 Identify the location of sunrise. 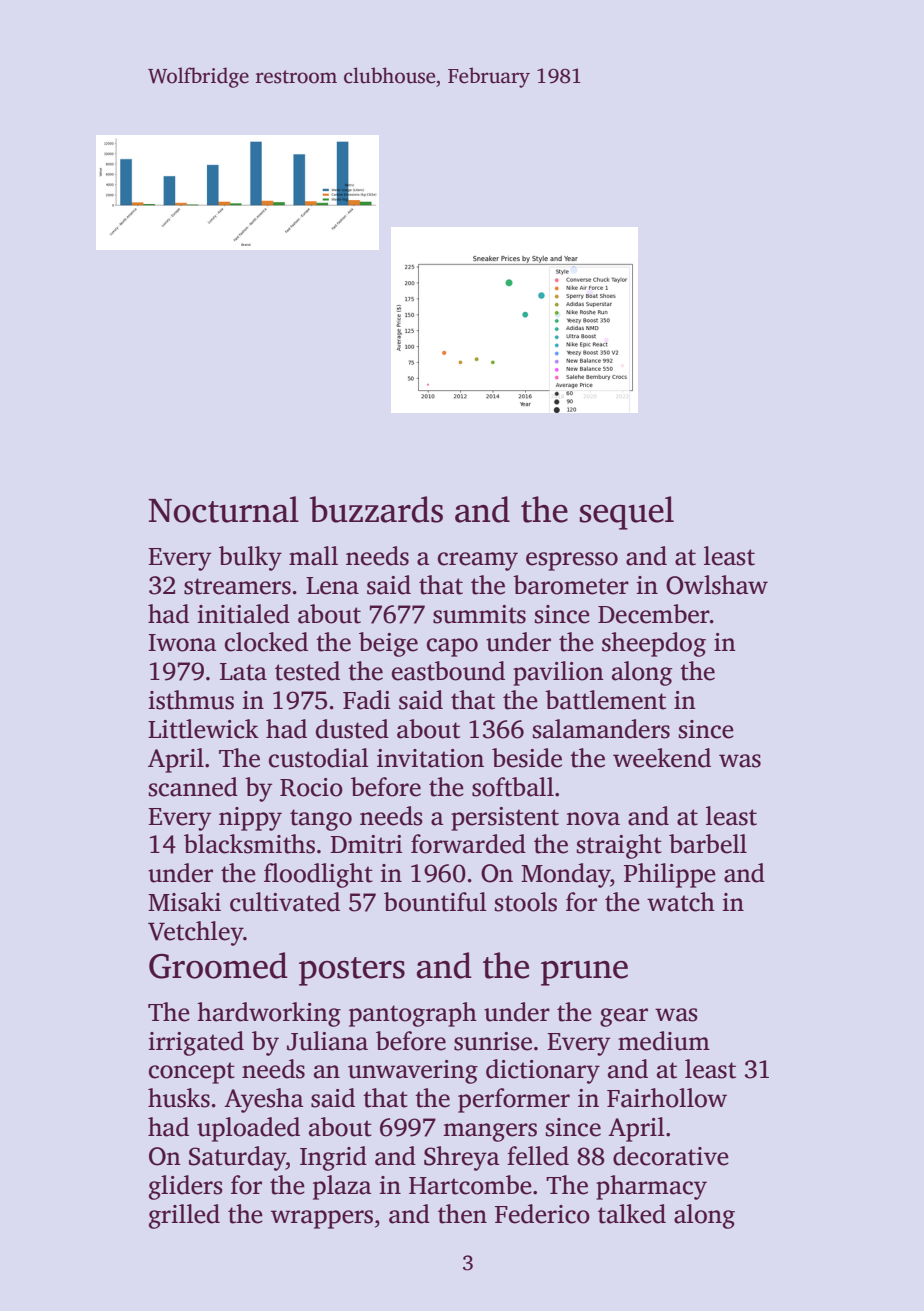
(493, 1041).
